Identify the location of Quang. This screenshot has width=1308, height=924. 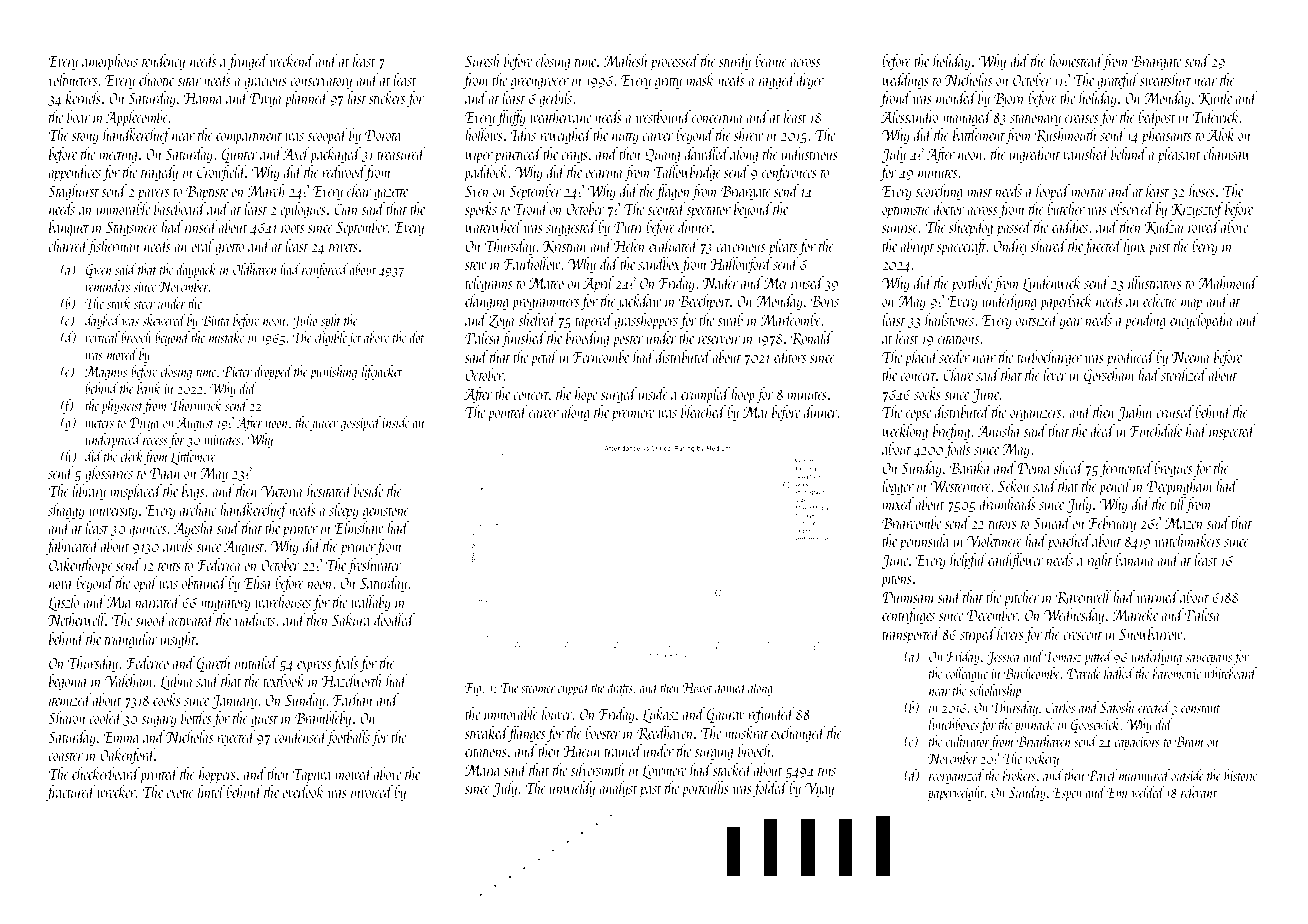
(662, 155).
